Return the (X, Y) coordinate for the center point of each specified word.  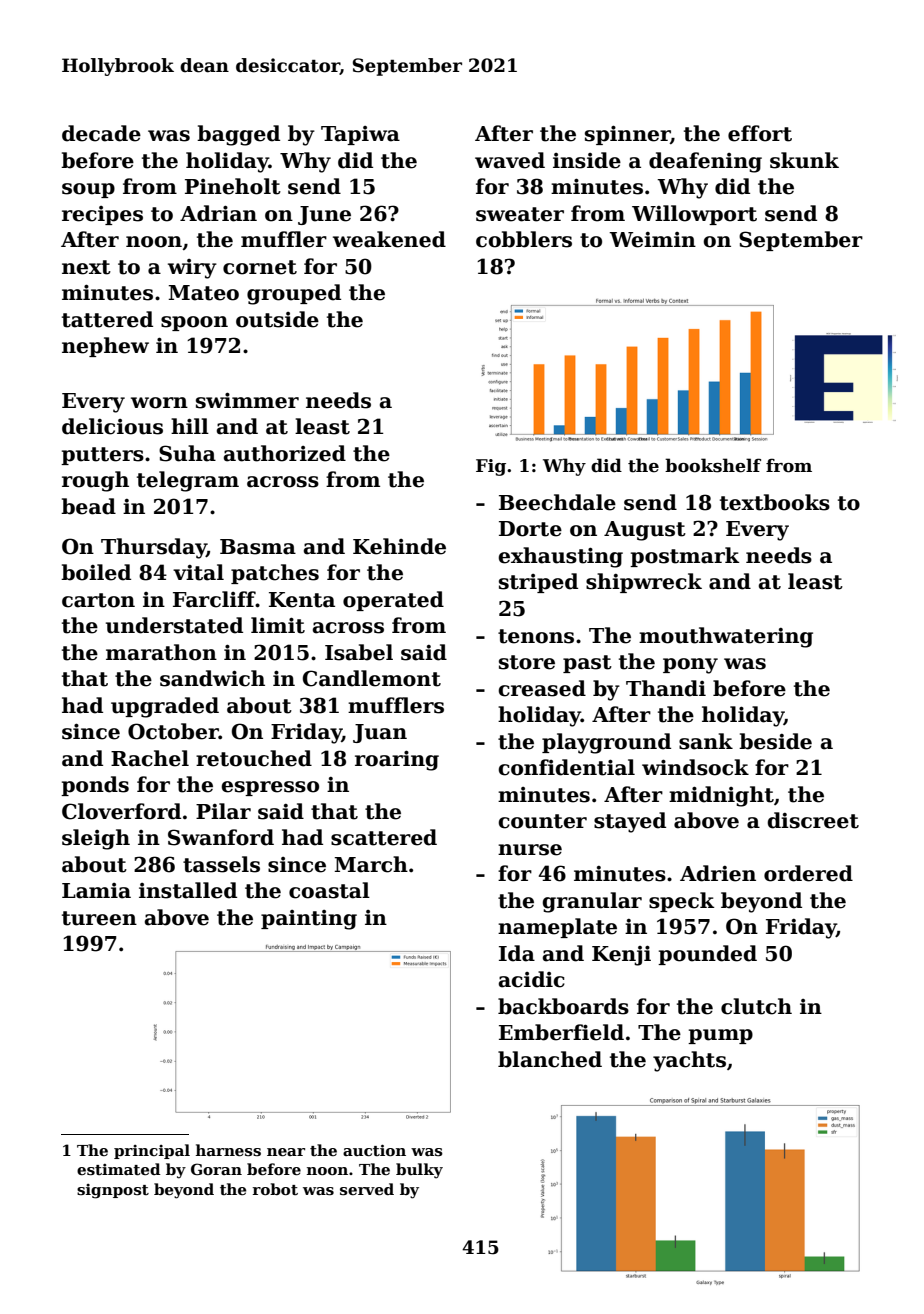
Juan (380, 733)
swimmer (247, 400)
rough (95, 481)
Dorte (530, 529)
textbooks (775, 502)
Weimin (652, 240)
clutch (756, 1006)
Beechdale (557, 502)
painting (309, 920)
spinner (627, 135)
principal (152, 1151)
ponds (95, 786)
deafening (705, 162)
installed (188, 890)
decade (101, 133)
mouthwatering (726, 637)
